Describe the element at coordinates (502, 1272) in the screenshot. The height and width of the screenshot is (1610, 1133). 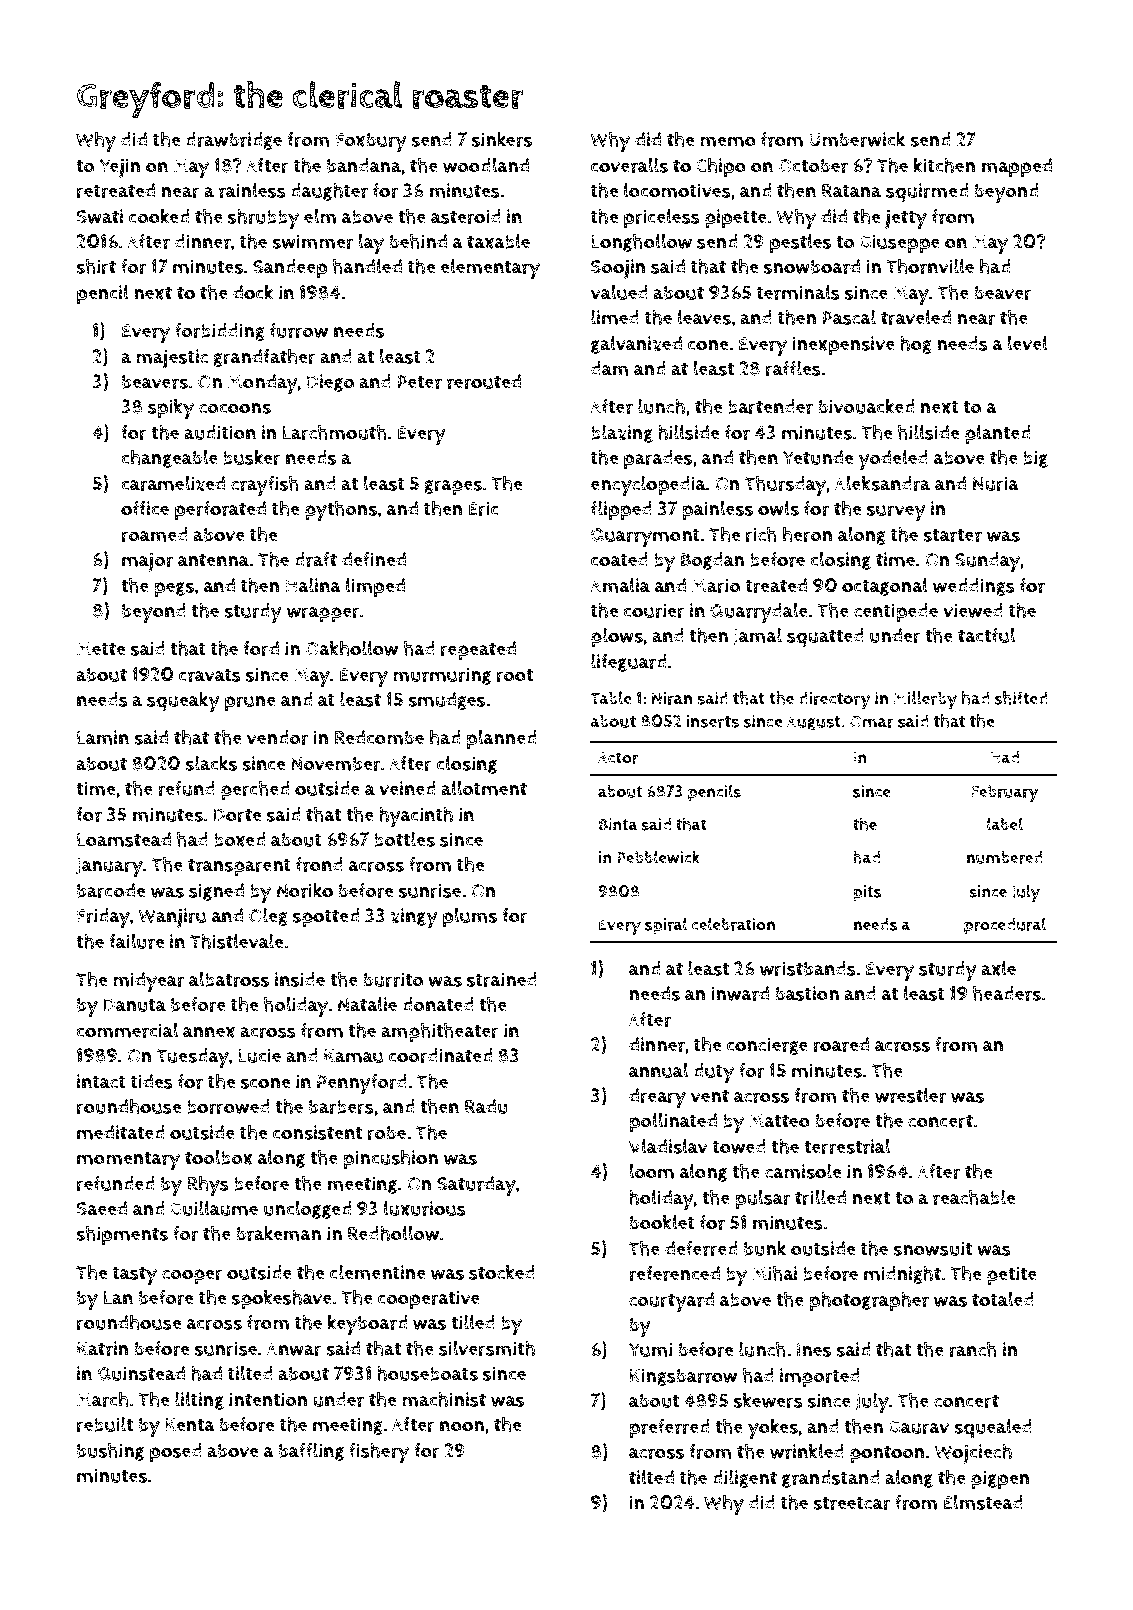
I see `stocked` at that location.
